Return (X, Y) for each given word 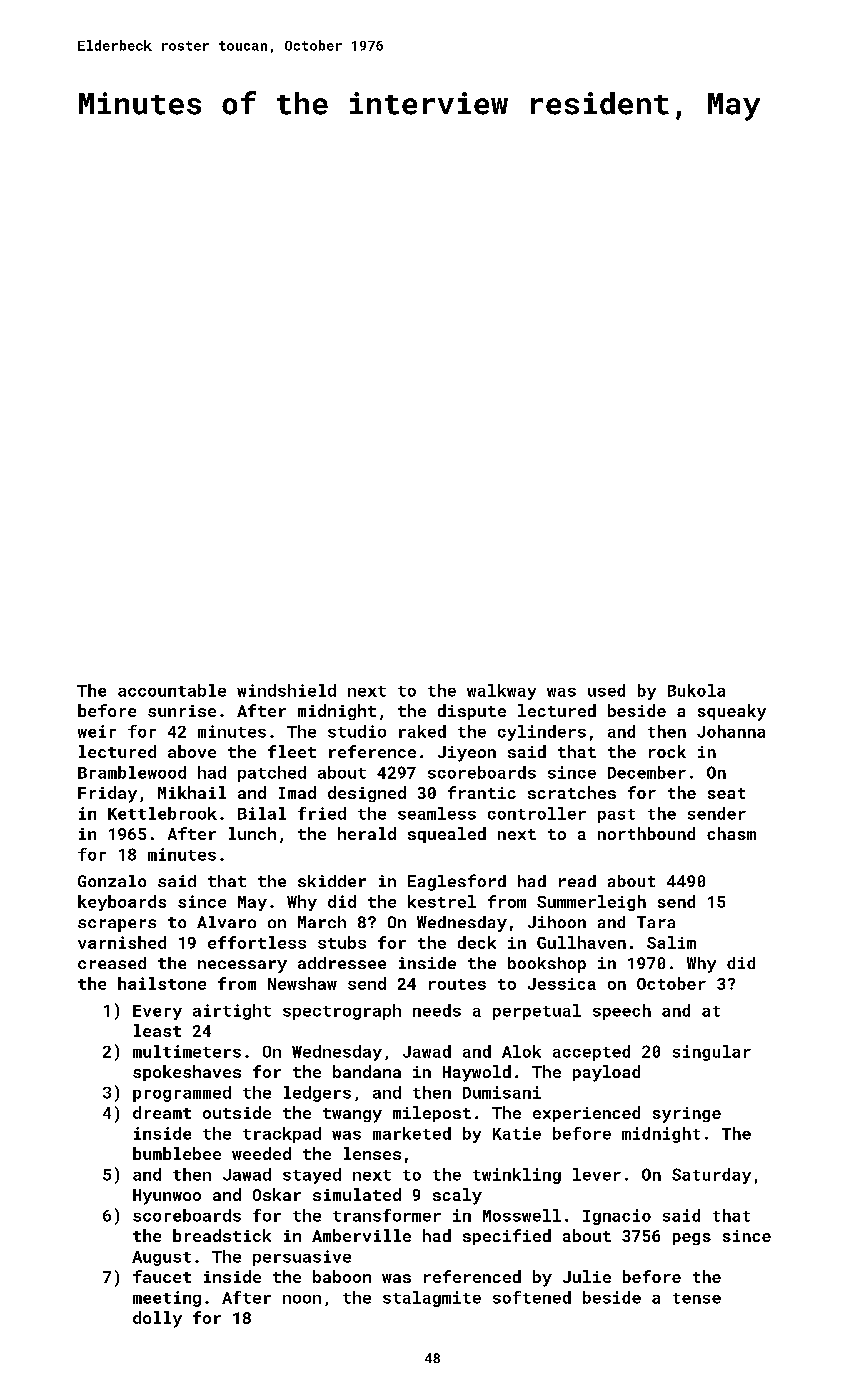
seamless (437, 813)
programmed (182, 1094)
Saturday (711, 1176)
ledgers (317, 1094)
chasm (731, 833)
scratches (572, 792)
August (161, 1258)
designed (367, 794)
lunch (252, 833)
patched (272, 774)
